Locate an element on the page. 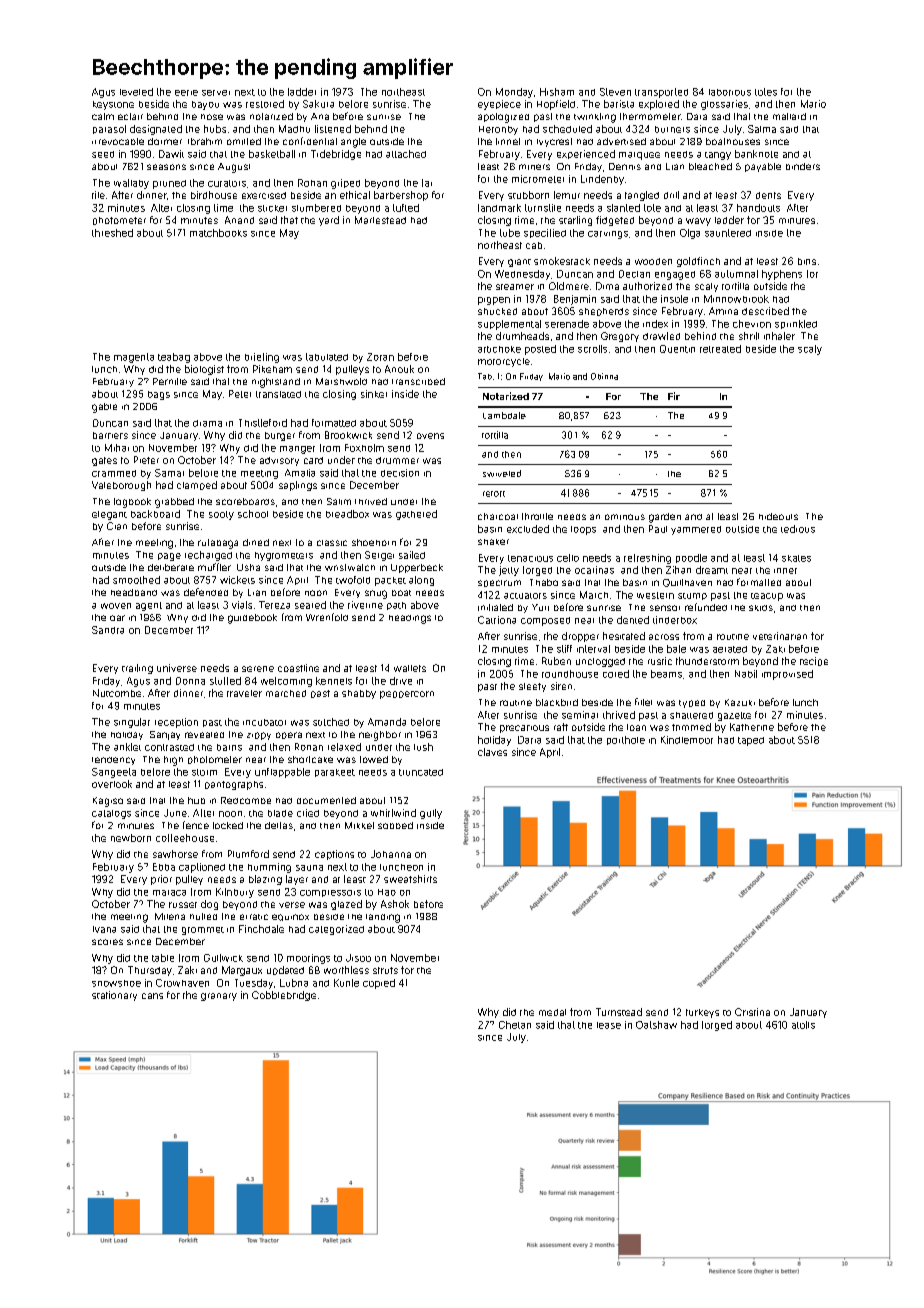  atolls is located at coordinates (803, 1025).
